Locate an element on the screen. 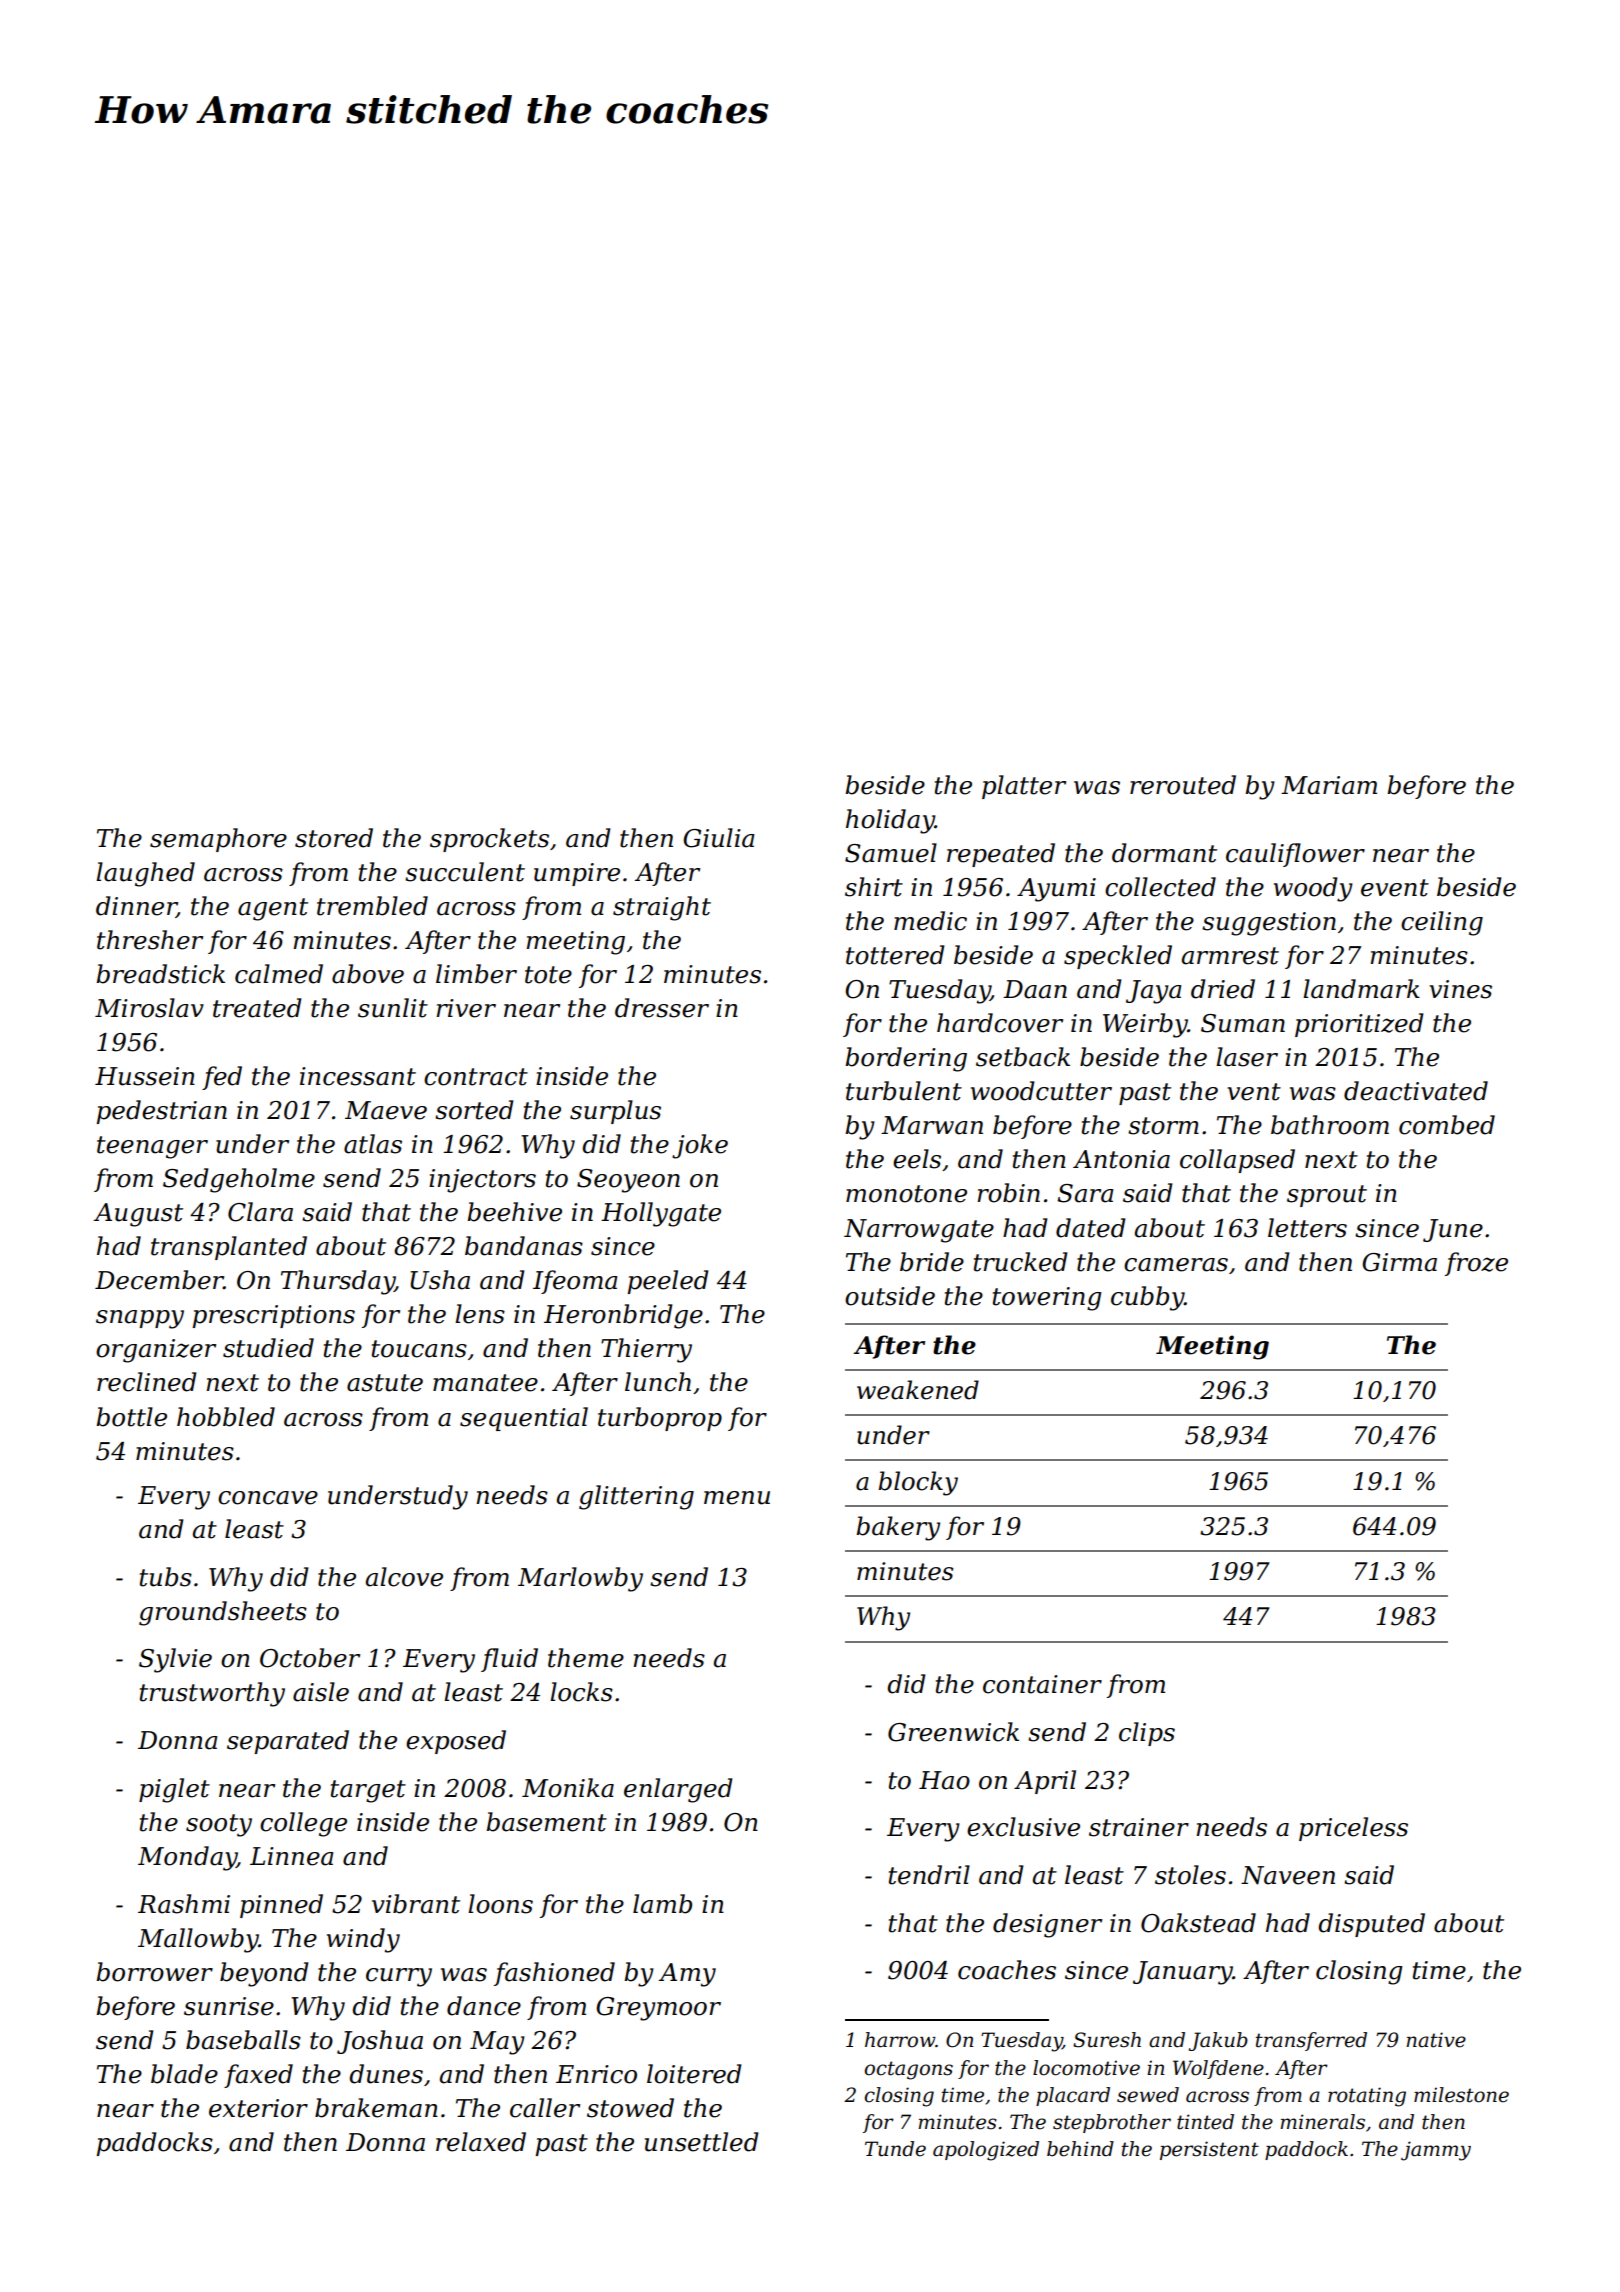 The height and width of the screenshot is (2292, 1620). Girma is located at coordinates (1399, 1262).
